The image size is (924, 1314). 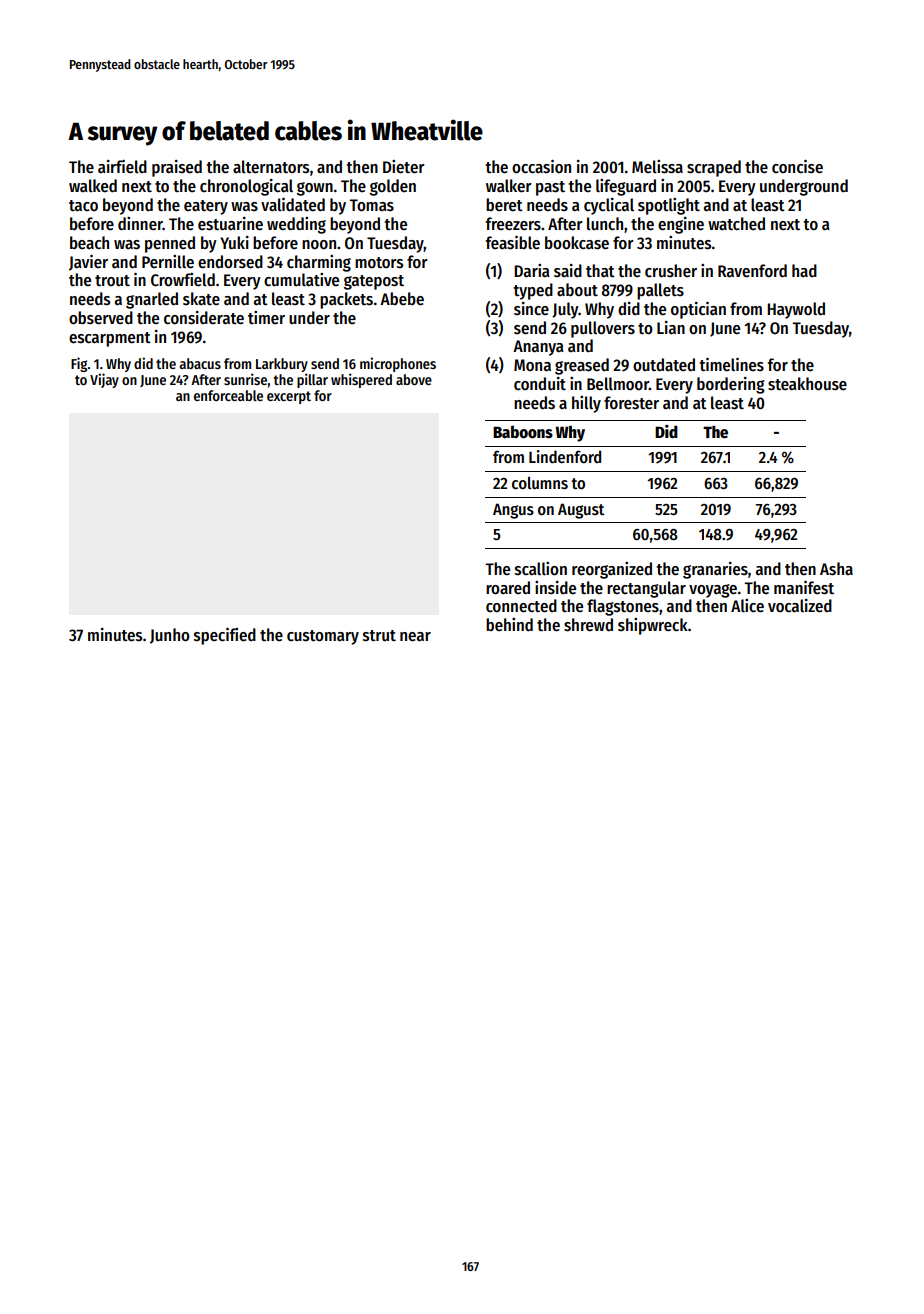 What do you see at coordinates (101, 318) in the screenshot?
I see `observed` at bounding box center [101, 318].
